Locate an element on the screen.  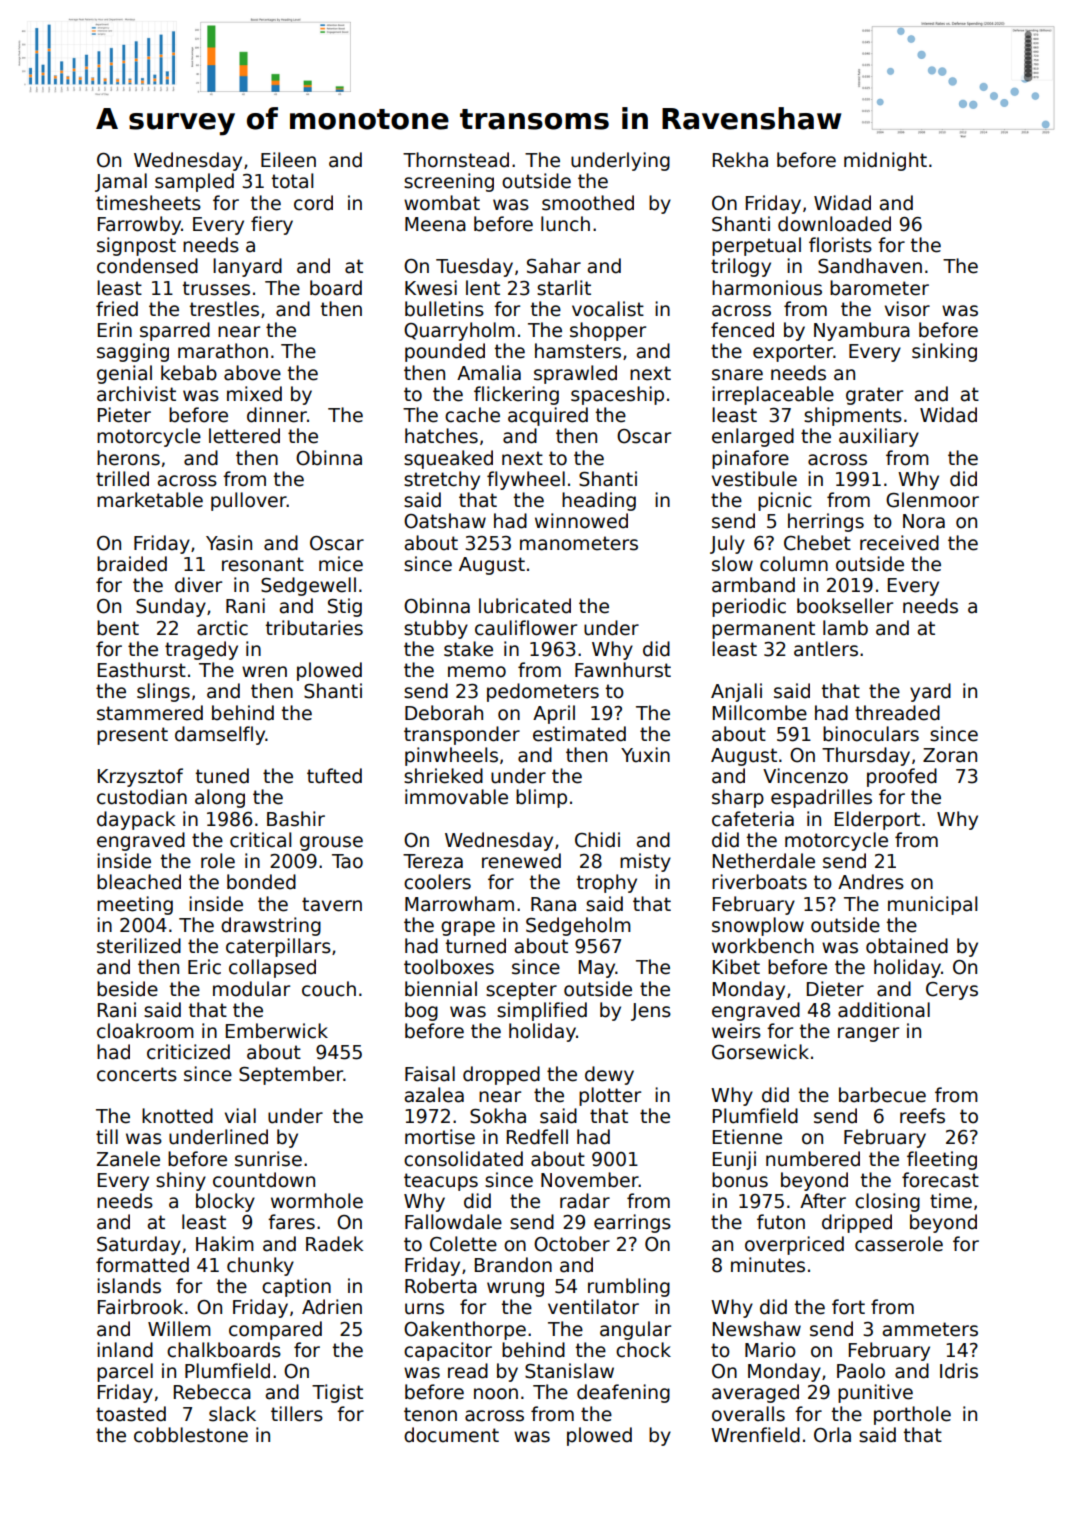
document is located at coordinates (451, 1435).
